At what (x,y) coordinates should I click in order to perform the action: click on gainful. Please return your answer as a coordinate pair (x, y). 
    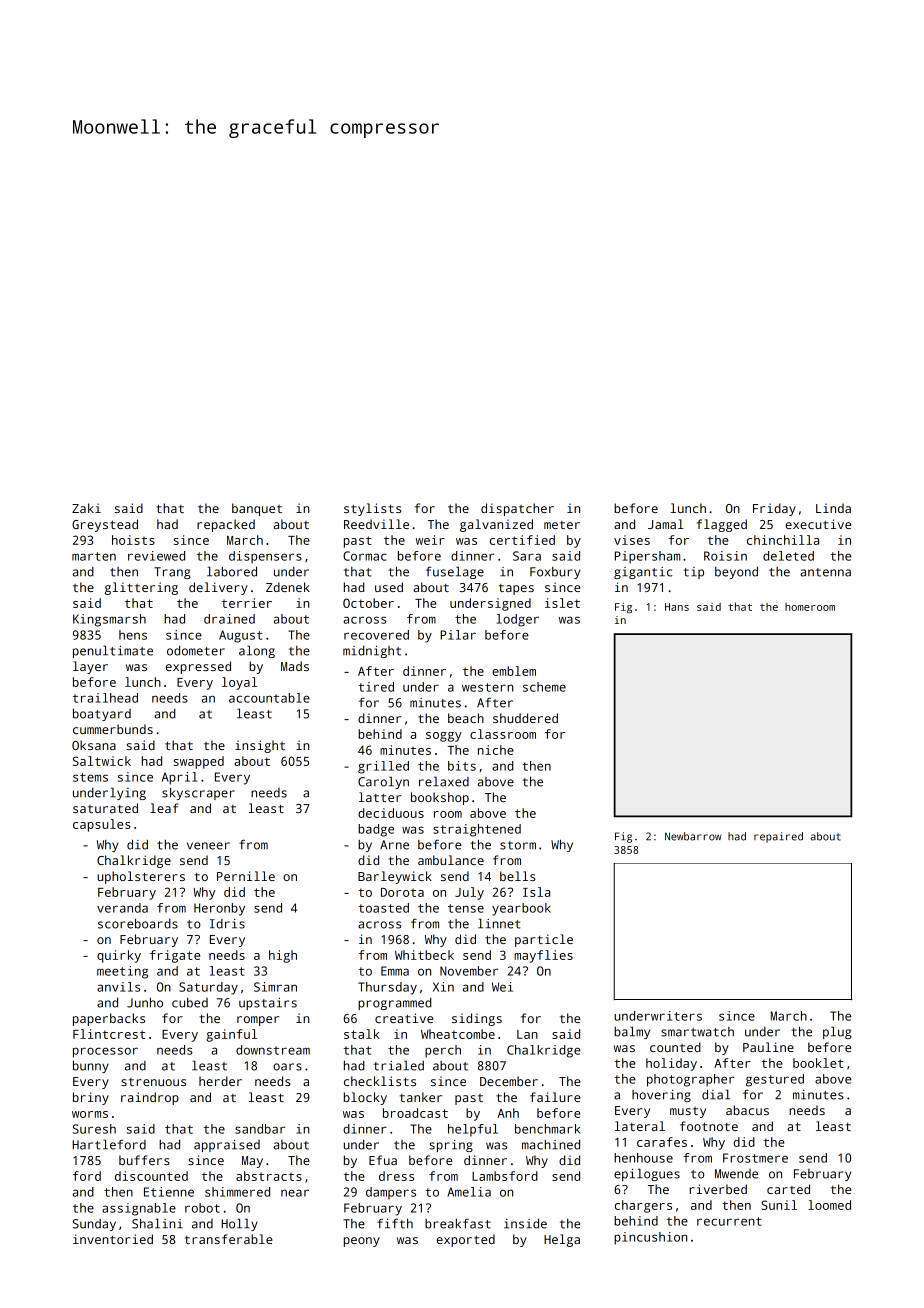
    Looking at the image, I should click on (231, 1035).
